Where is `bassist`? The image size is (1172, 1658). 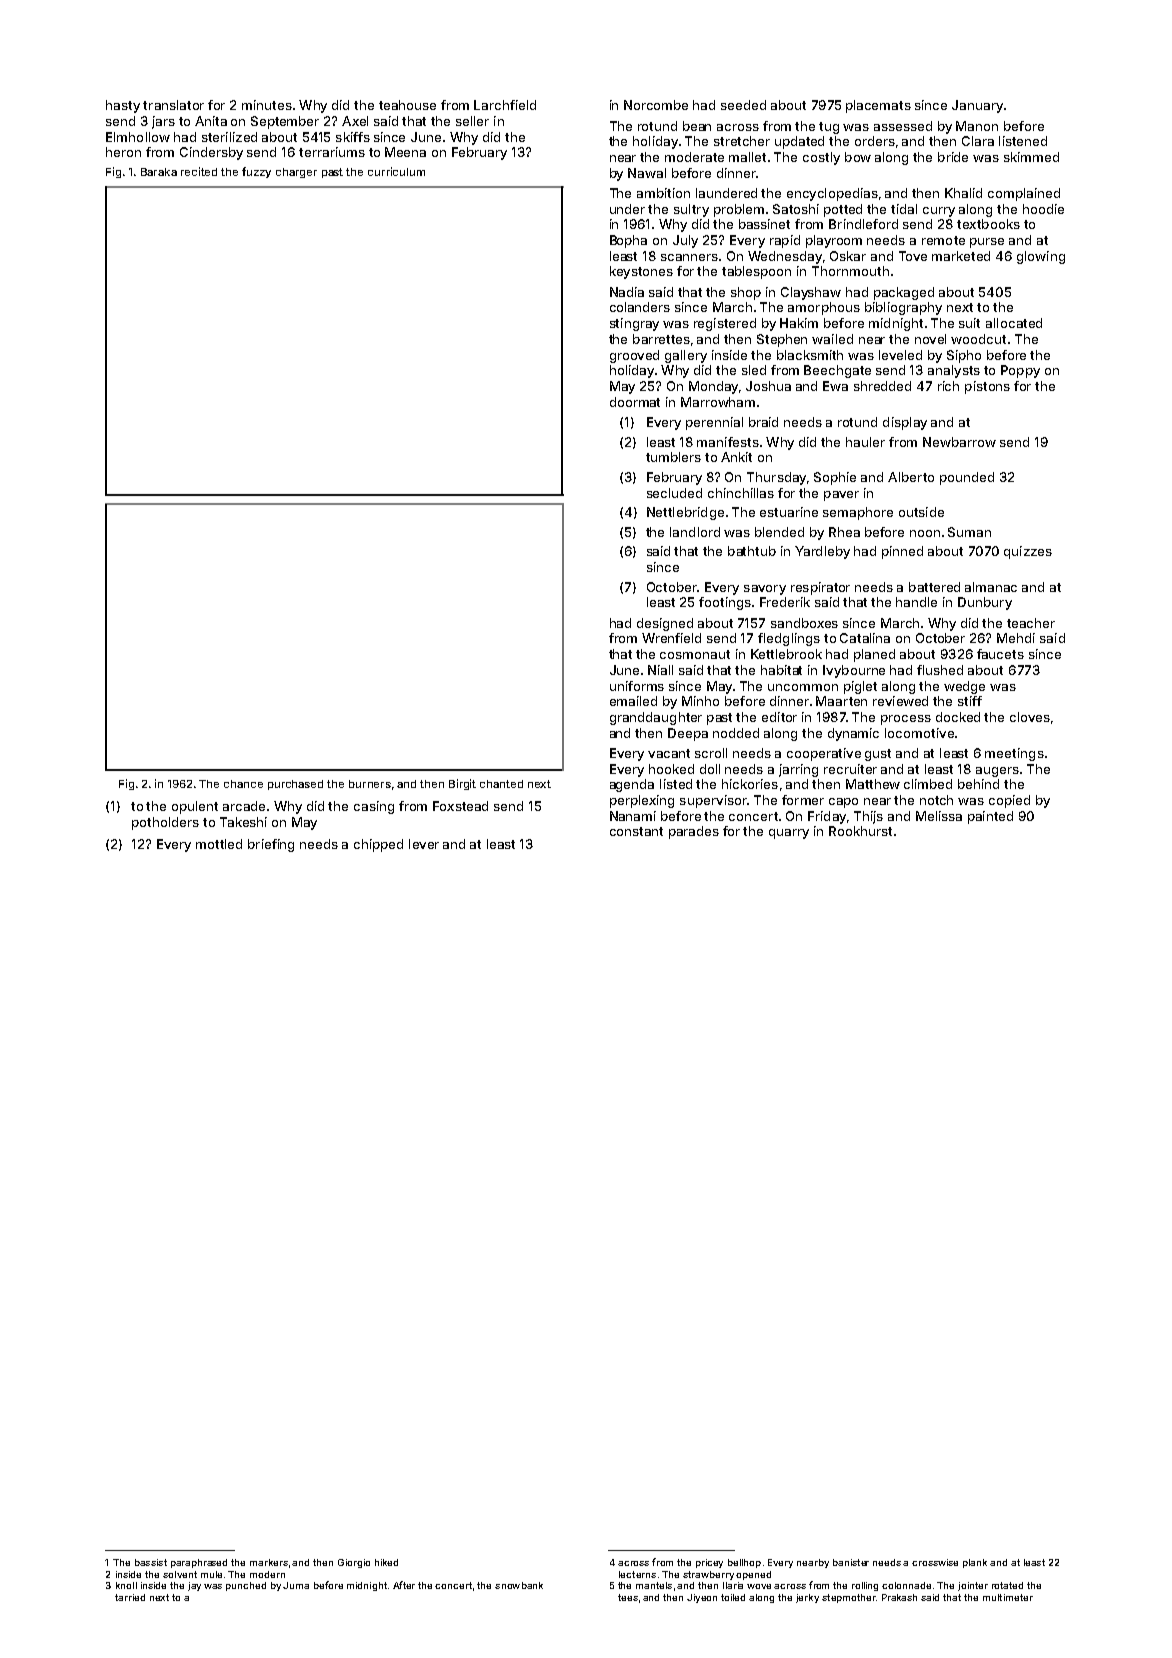 bassist is located at coordinates (151, 1562).
